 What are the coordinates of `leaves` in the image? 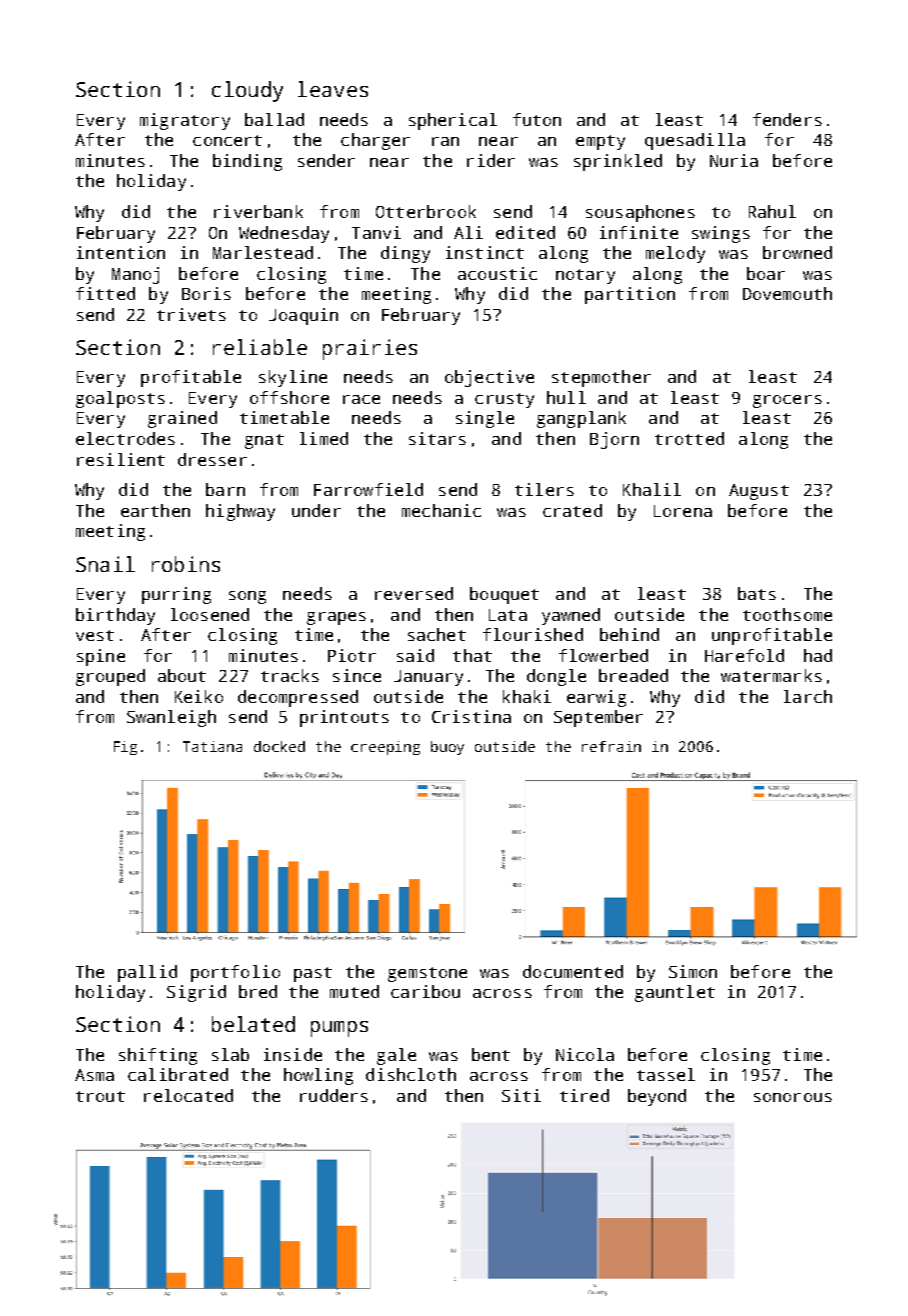 It's located at (333, 89).
